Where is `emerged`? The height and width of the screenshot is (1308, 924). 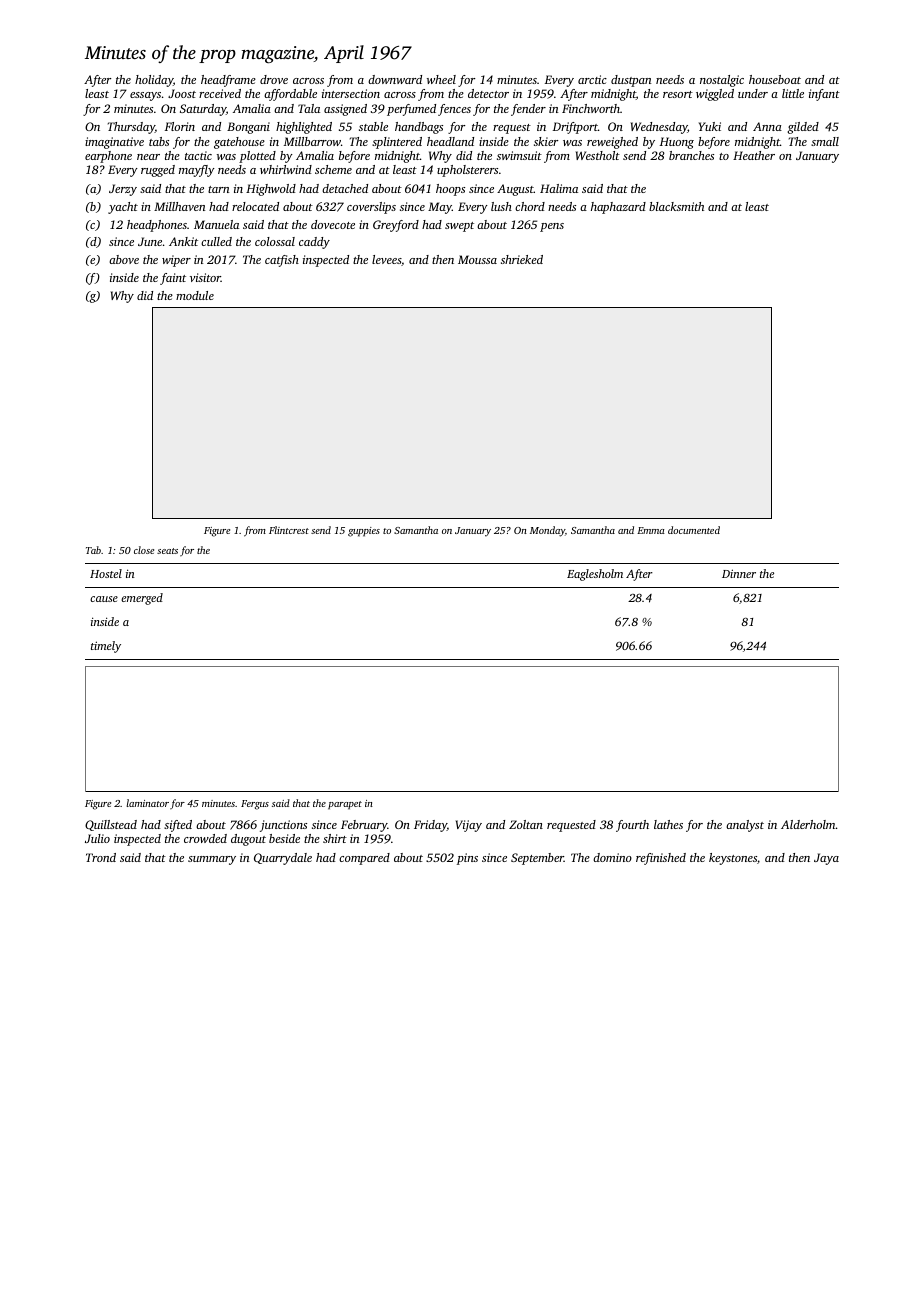
emerged is located at coordinates (142, 599).
